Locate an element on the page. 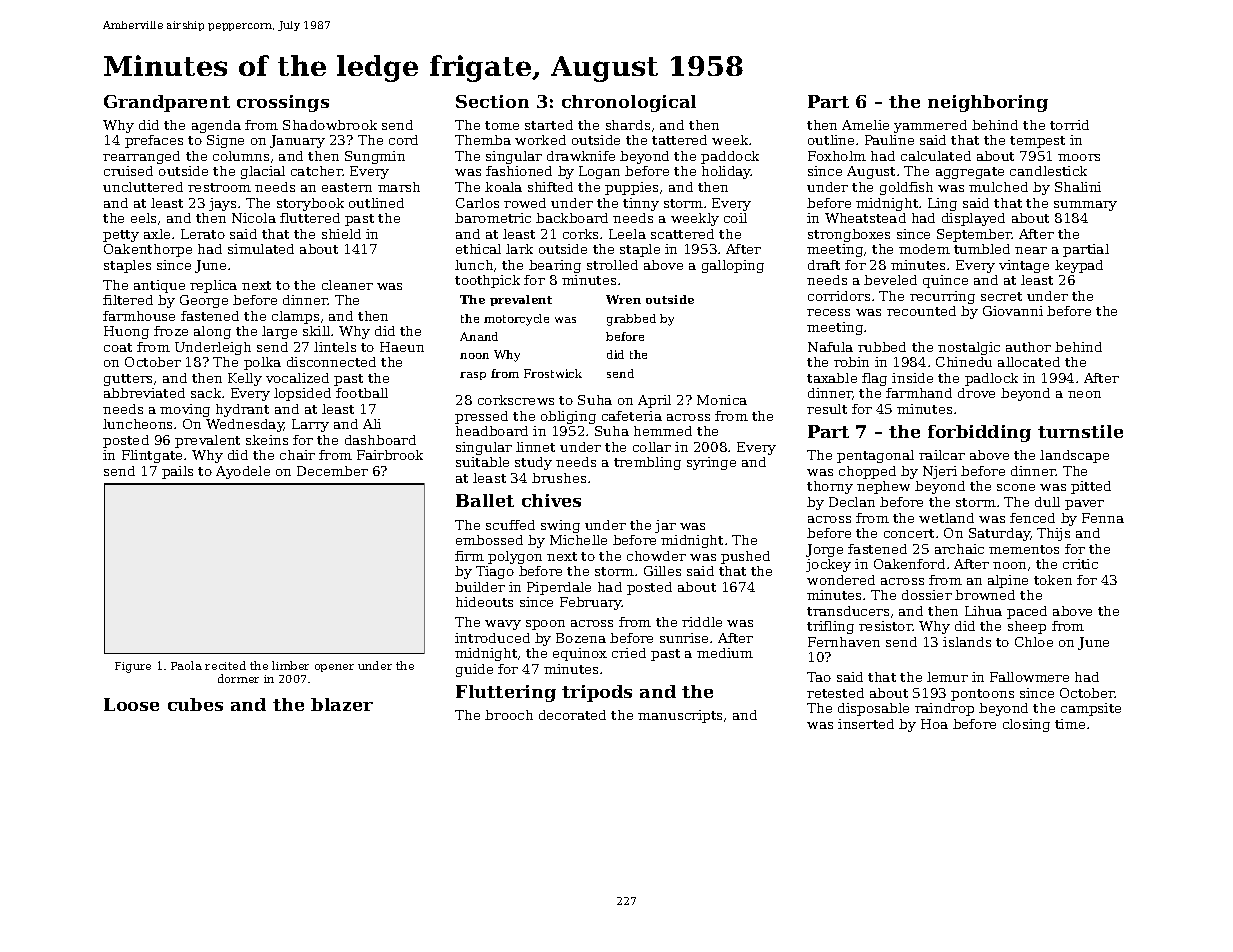 This image has width=1233, height=952. coil is located at coordinates (735, 218).
